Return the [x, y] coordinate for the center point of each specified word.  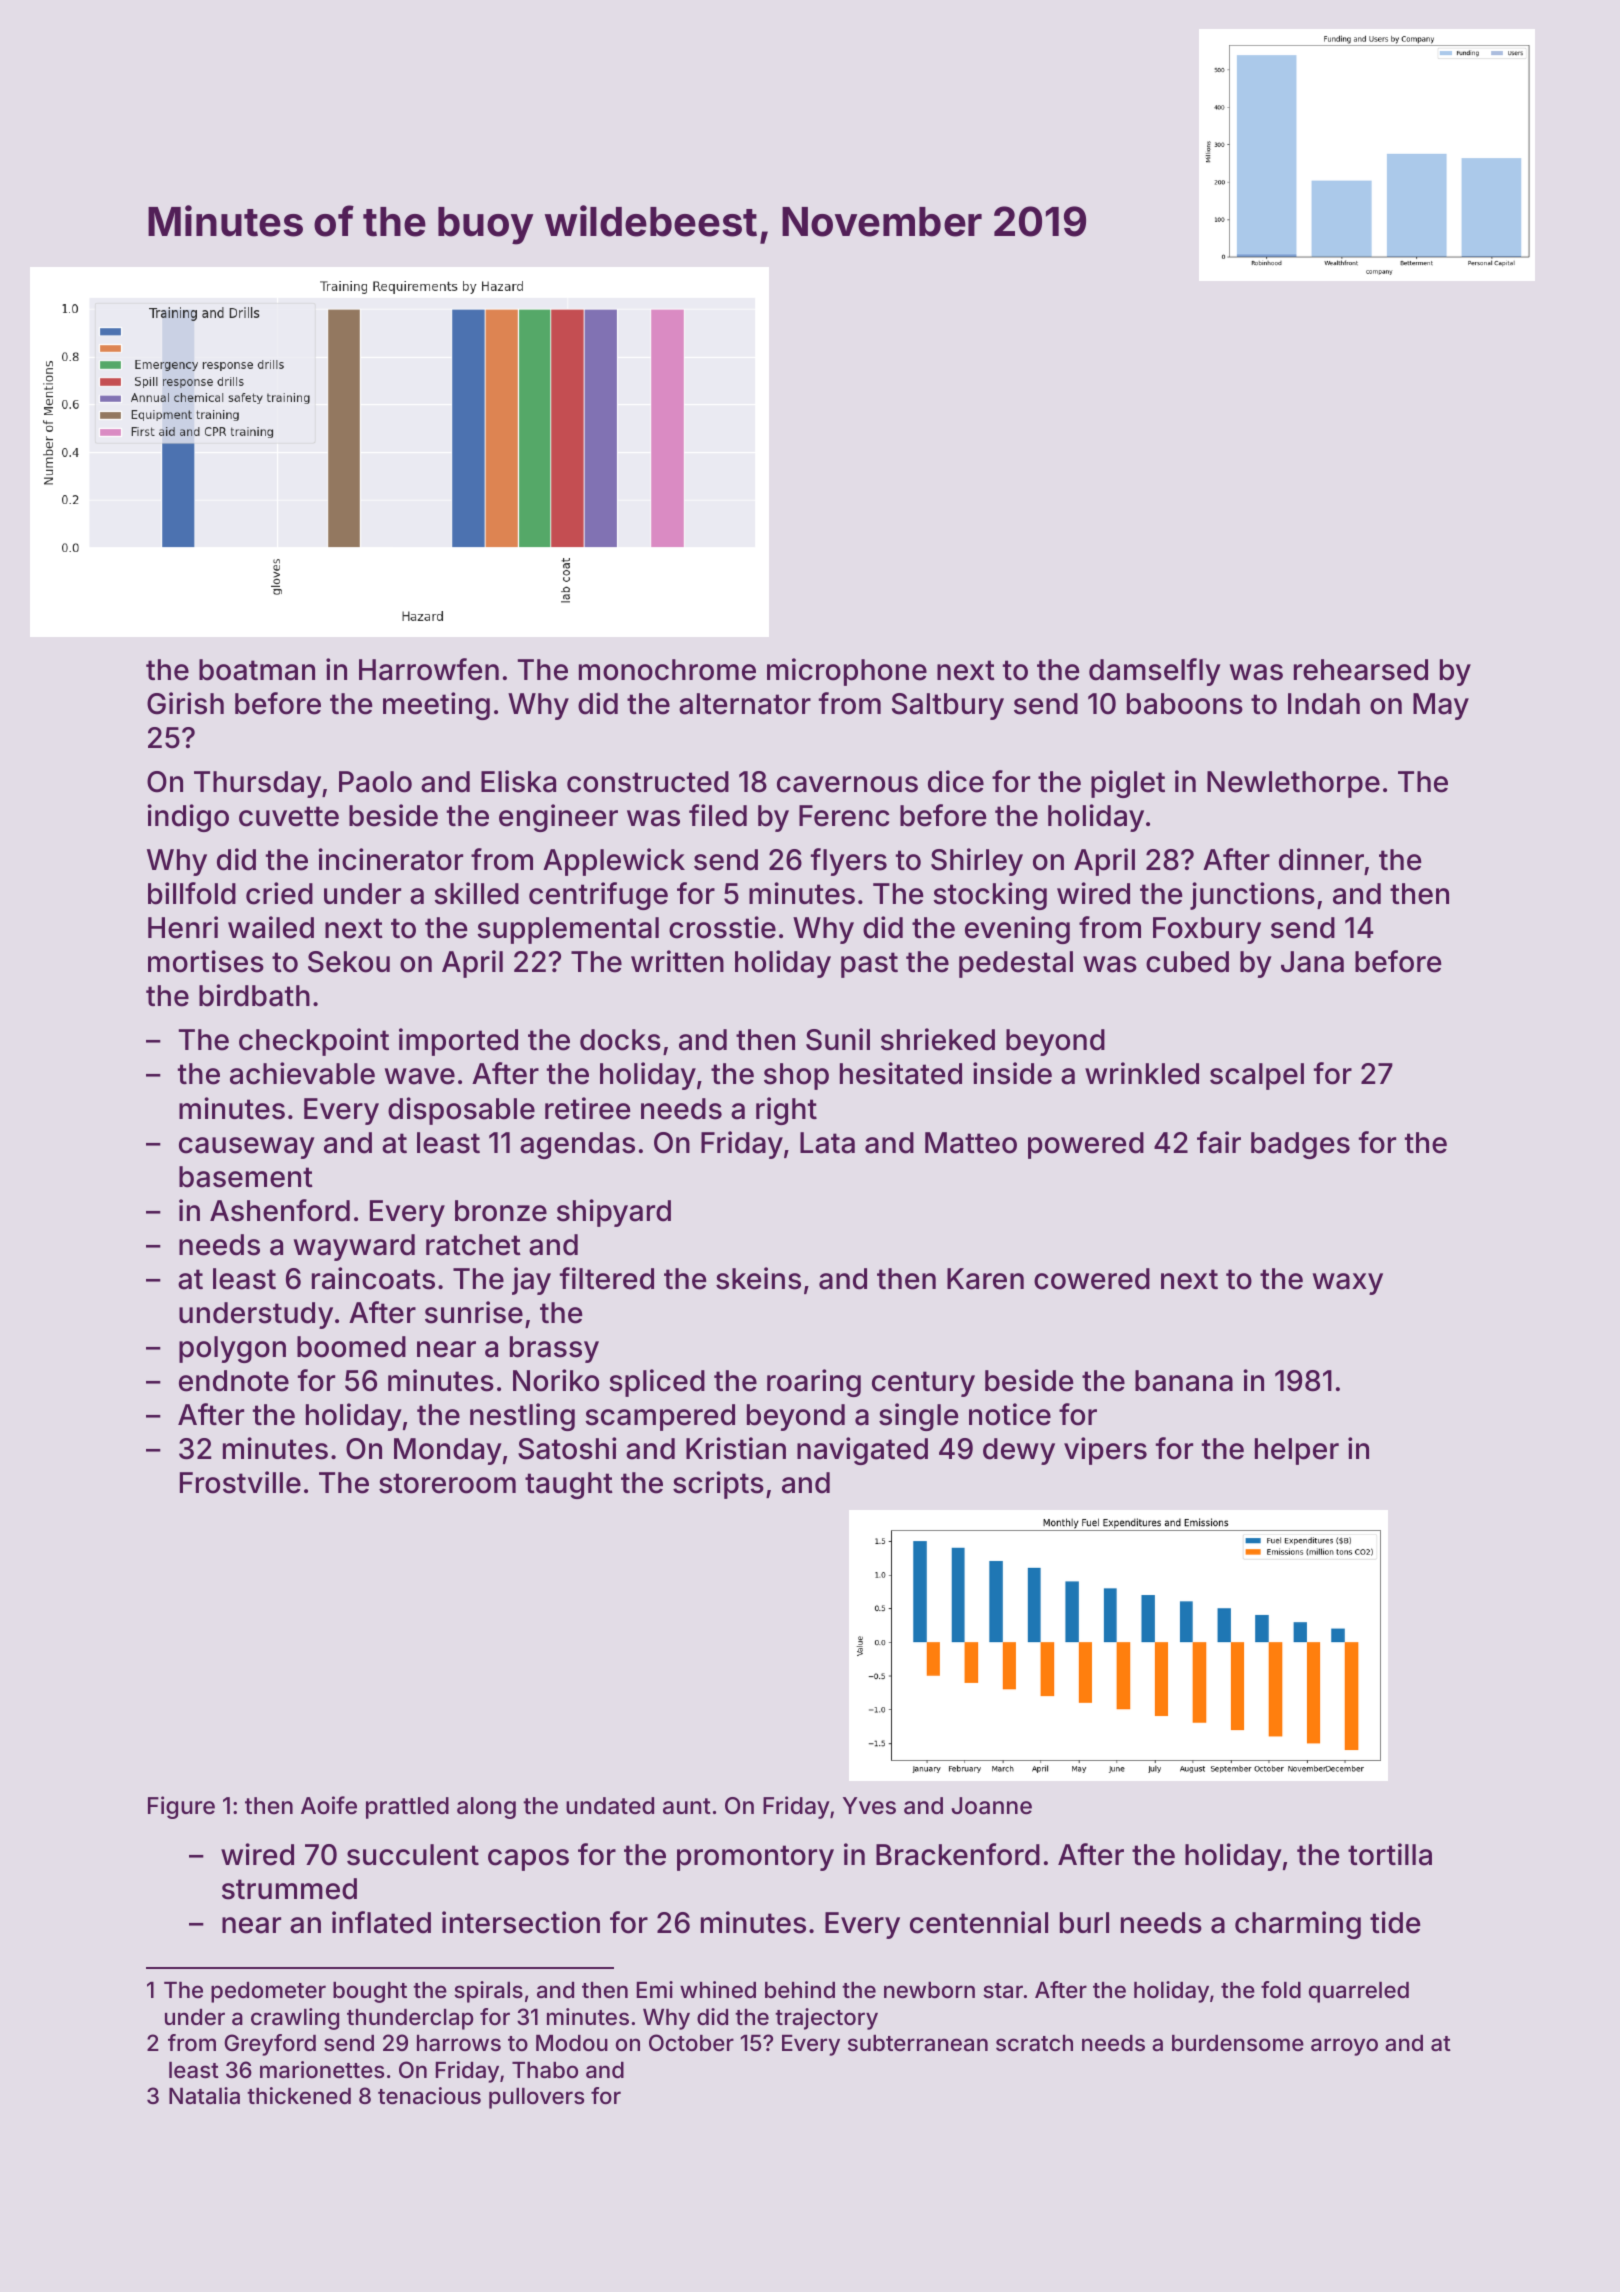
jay [531, 1281]
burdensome [1238, 2043]
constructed [648, 782]
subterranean [918, 2043]
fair [1219, 1142]
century [923, 1384]
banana [1184, 1381]
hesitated [901, 1073]
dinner [1321, 859]
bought [370, 1992]
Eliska [518, 781]
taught [569, 1485]
